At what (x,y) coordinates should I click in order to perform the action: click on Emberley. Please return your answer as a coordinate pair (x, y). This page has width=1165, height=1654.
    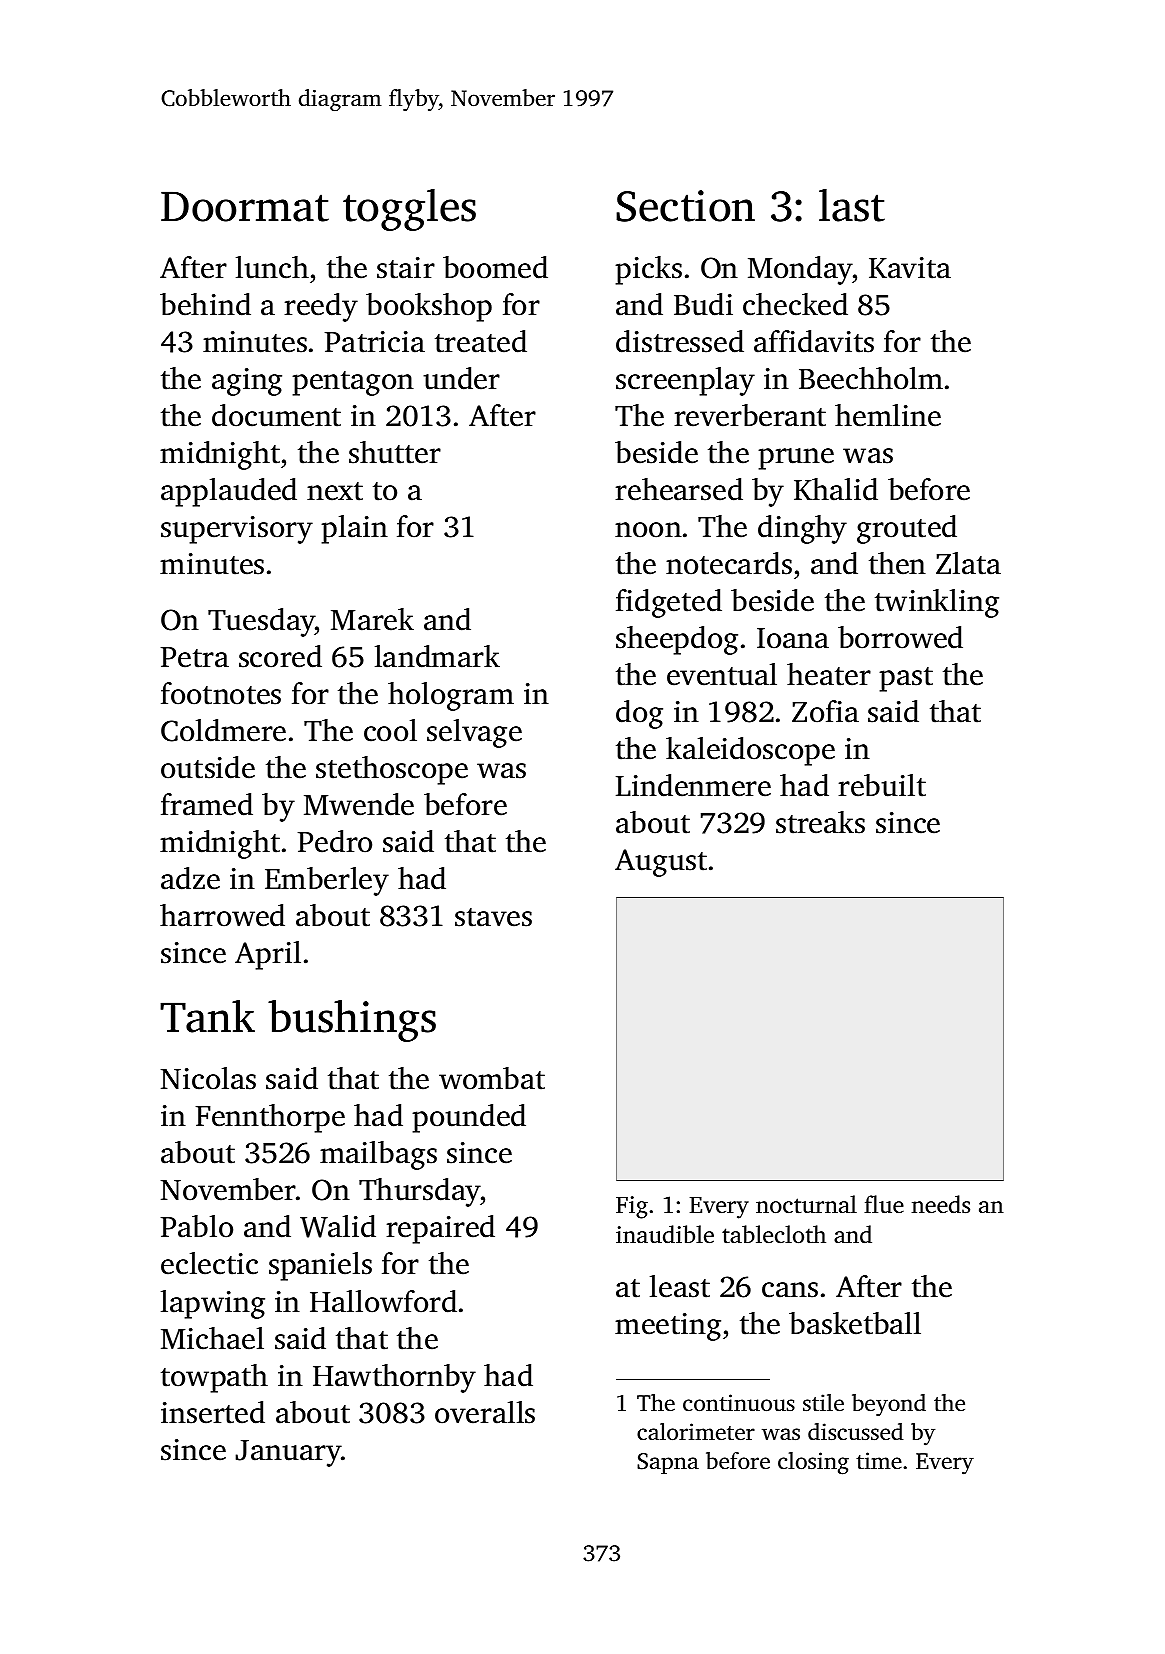
    Looking at the image, I should click on (327, 881).
